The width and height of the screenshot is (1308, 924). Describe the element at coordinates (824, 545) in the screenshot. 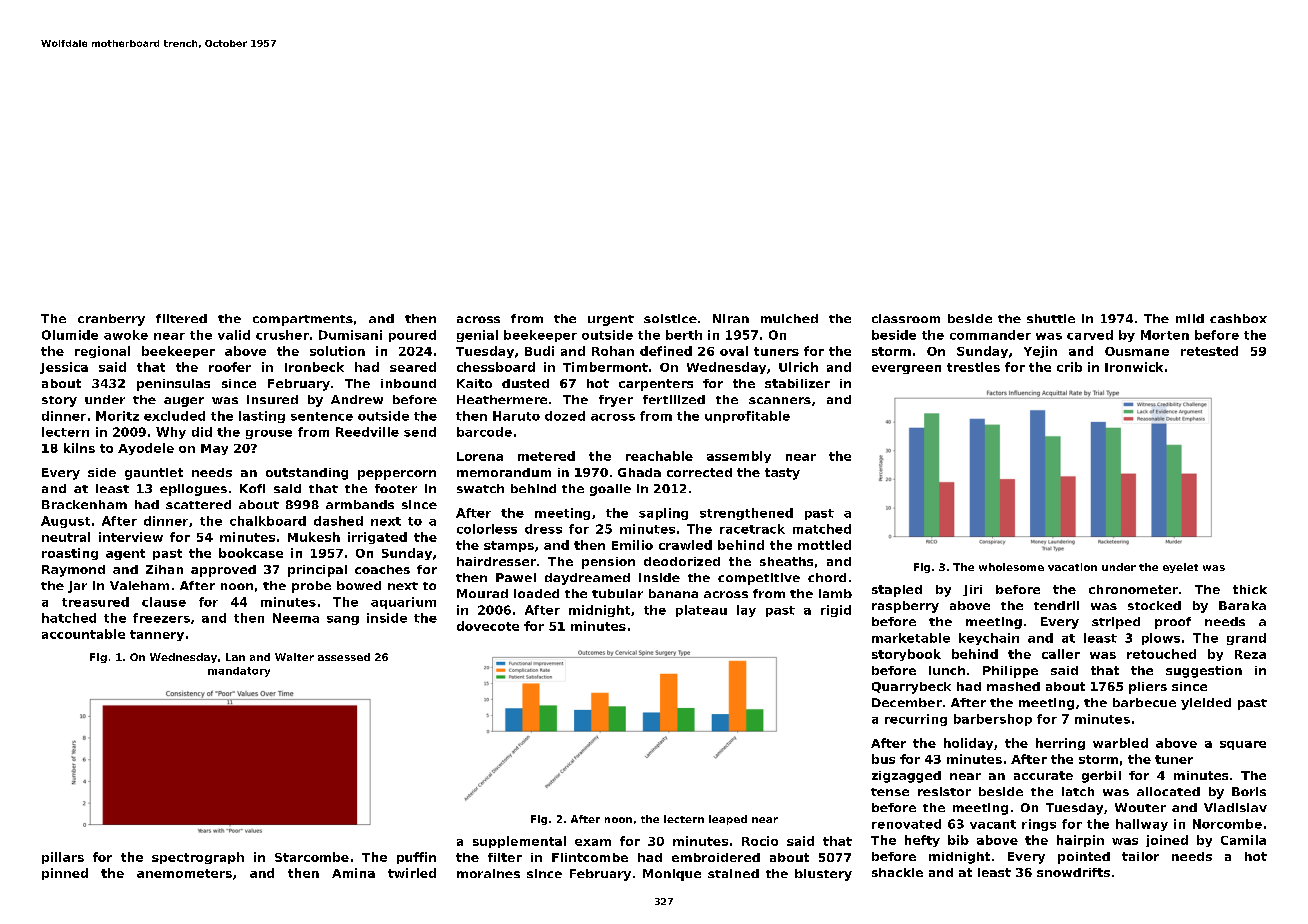

I see `mottled` at that location.
